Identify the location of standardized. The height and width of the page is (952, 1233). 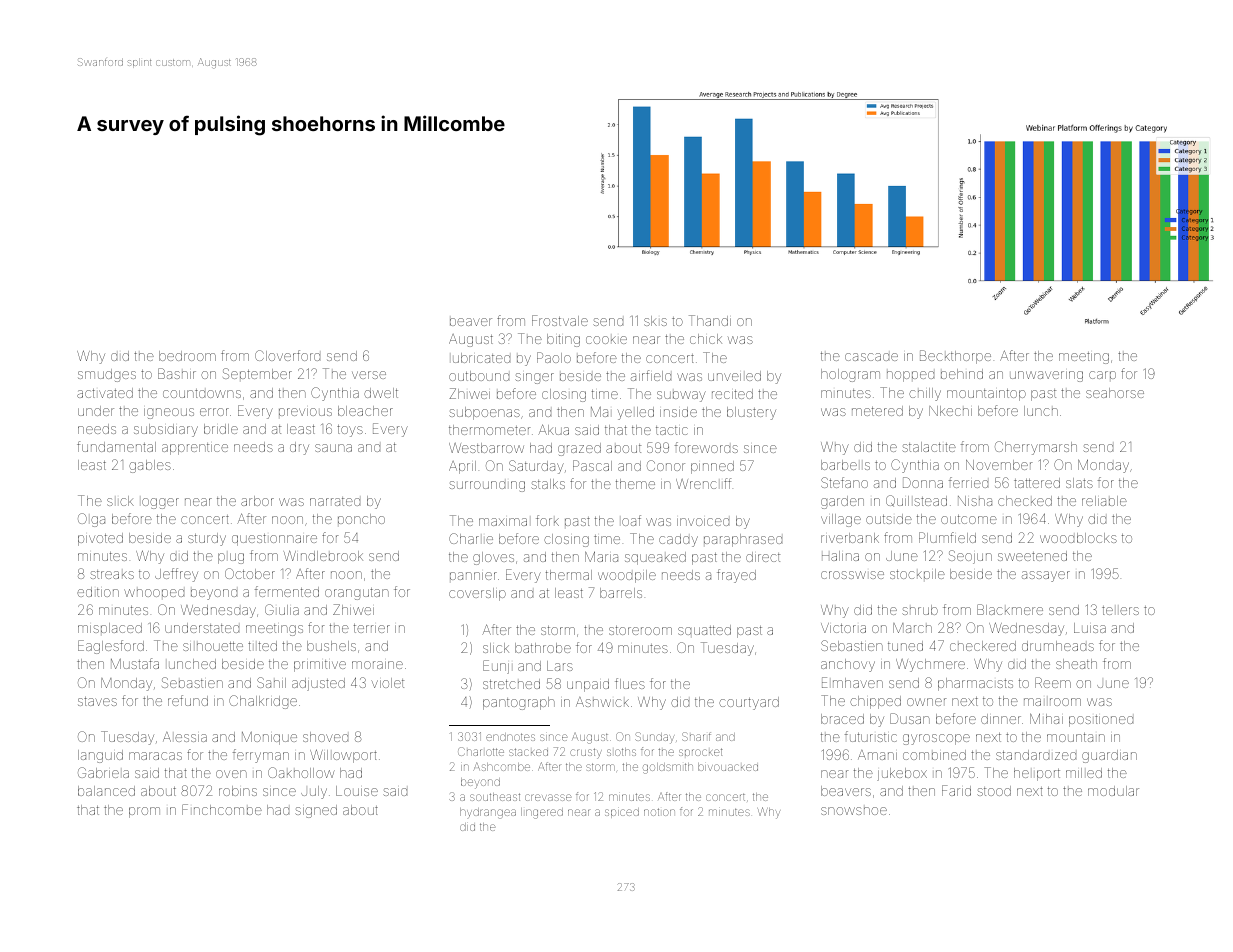
(1036, 755).
